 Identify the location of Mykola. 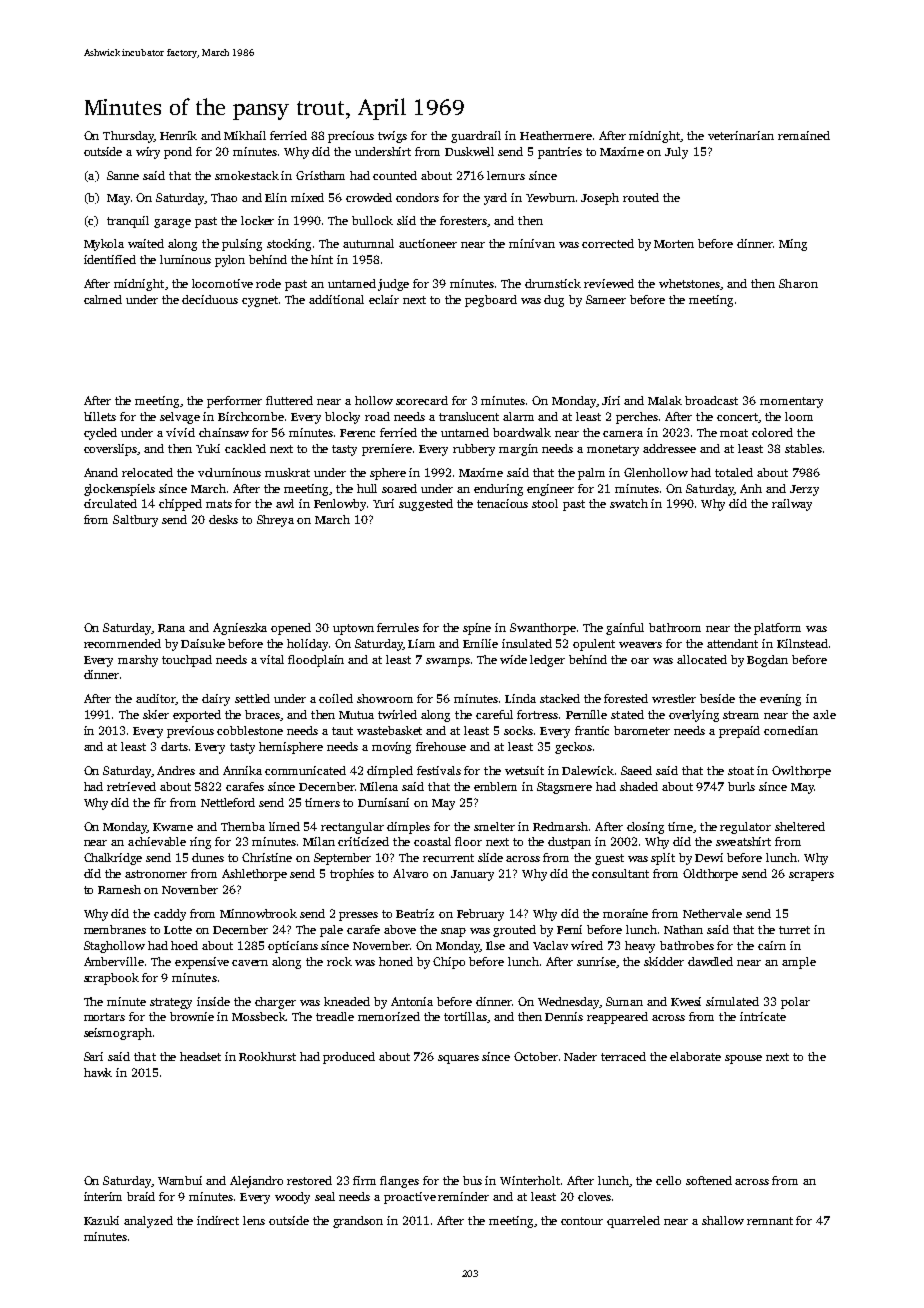
(104, 245).
